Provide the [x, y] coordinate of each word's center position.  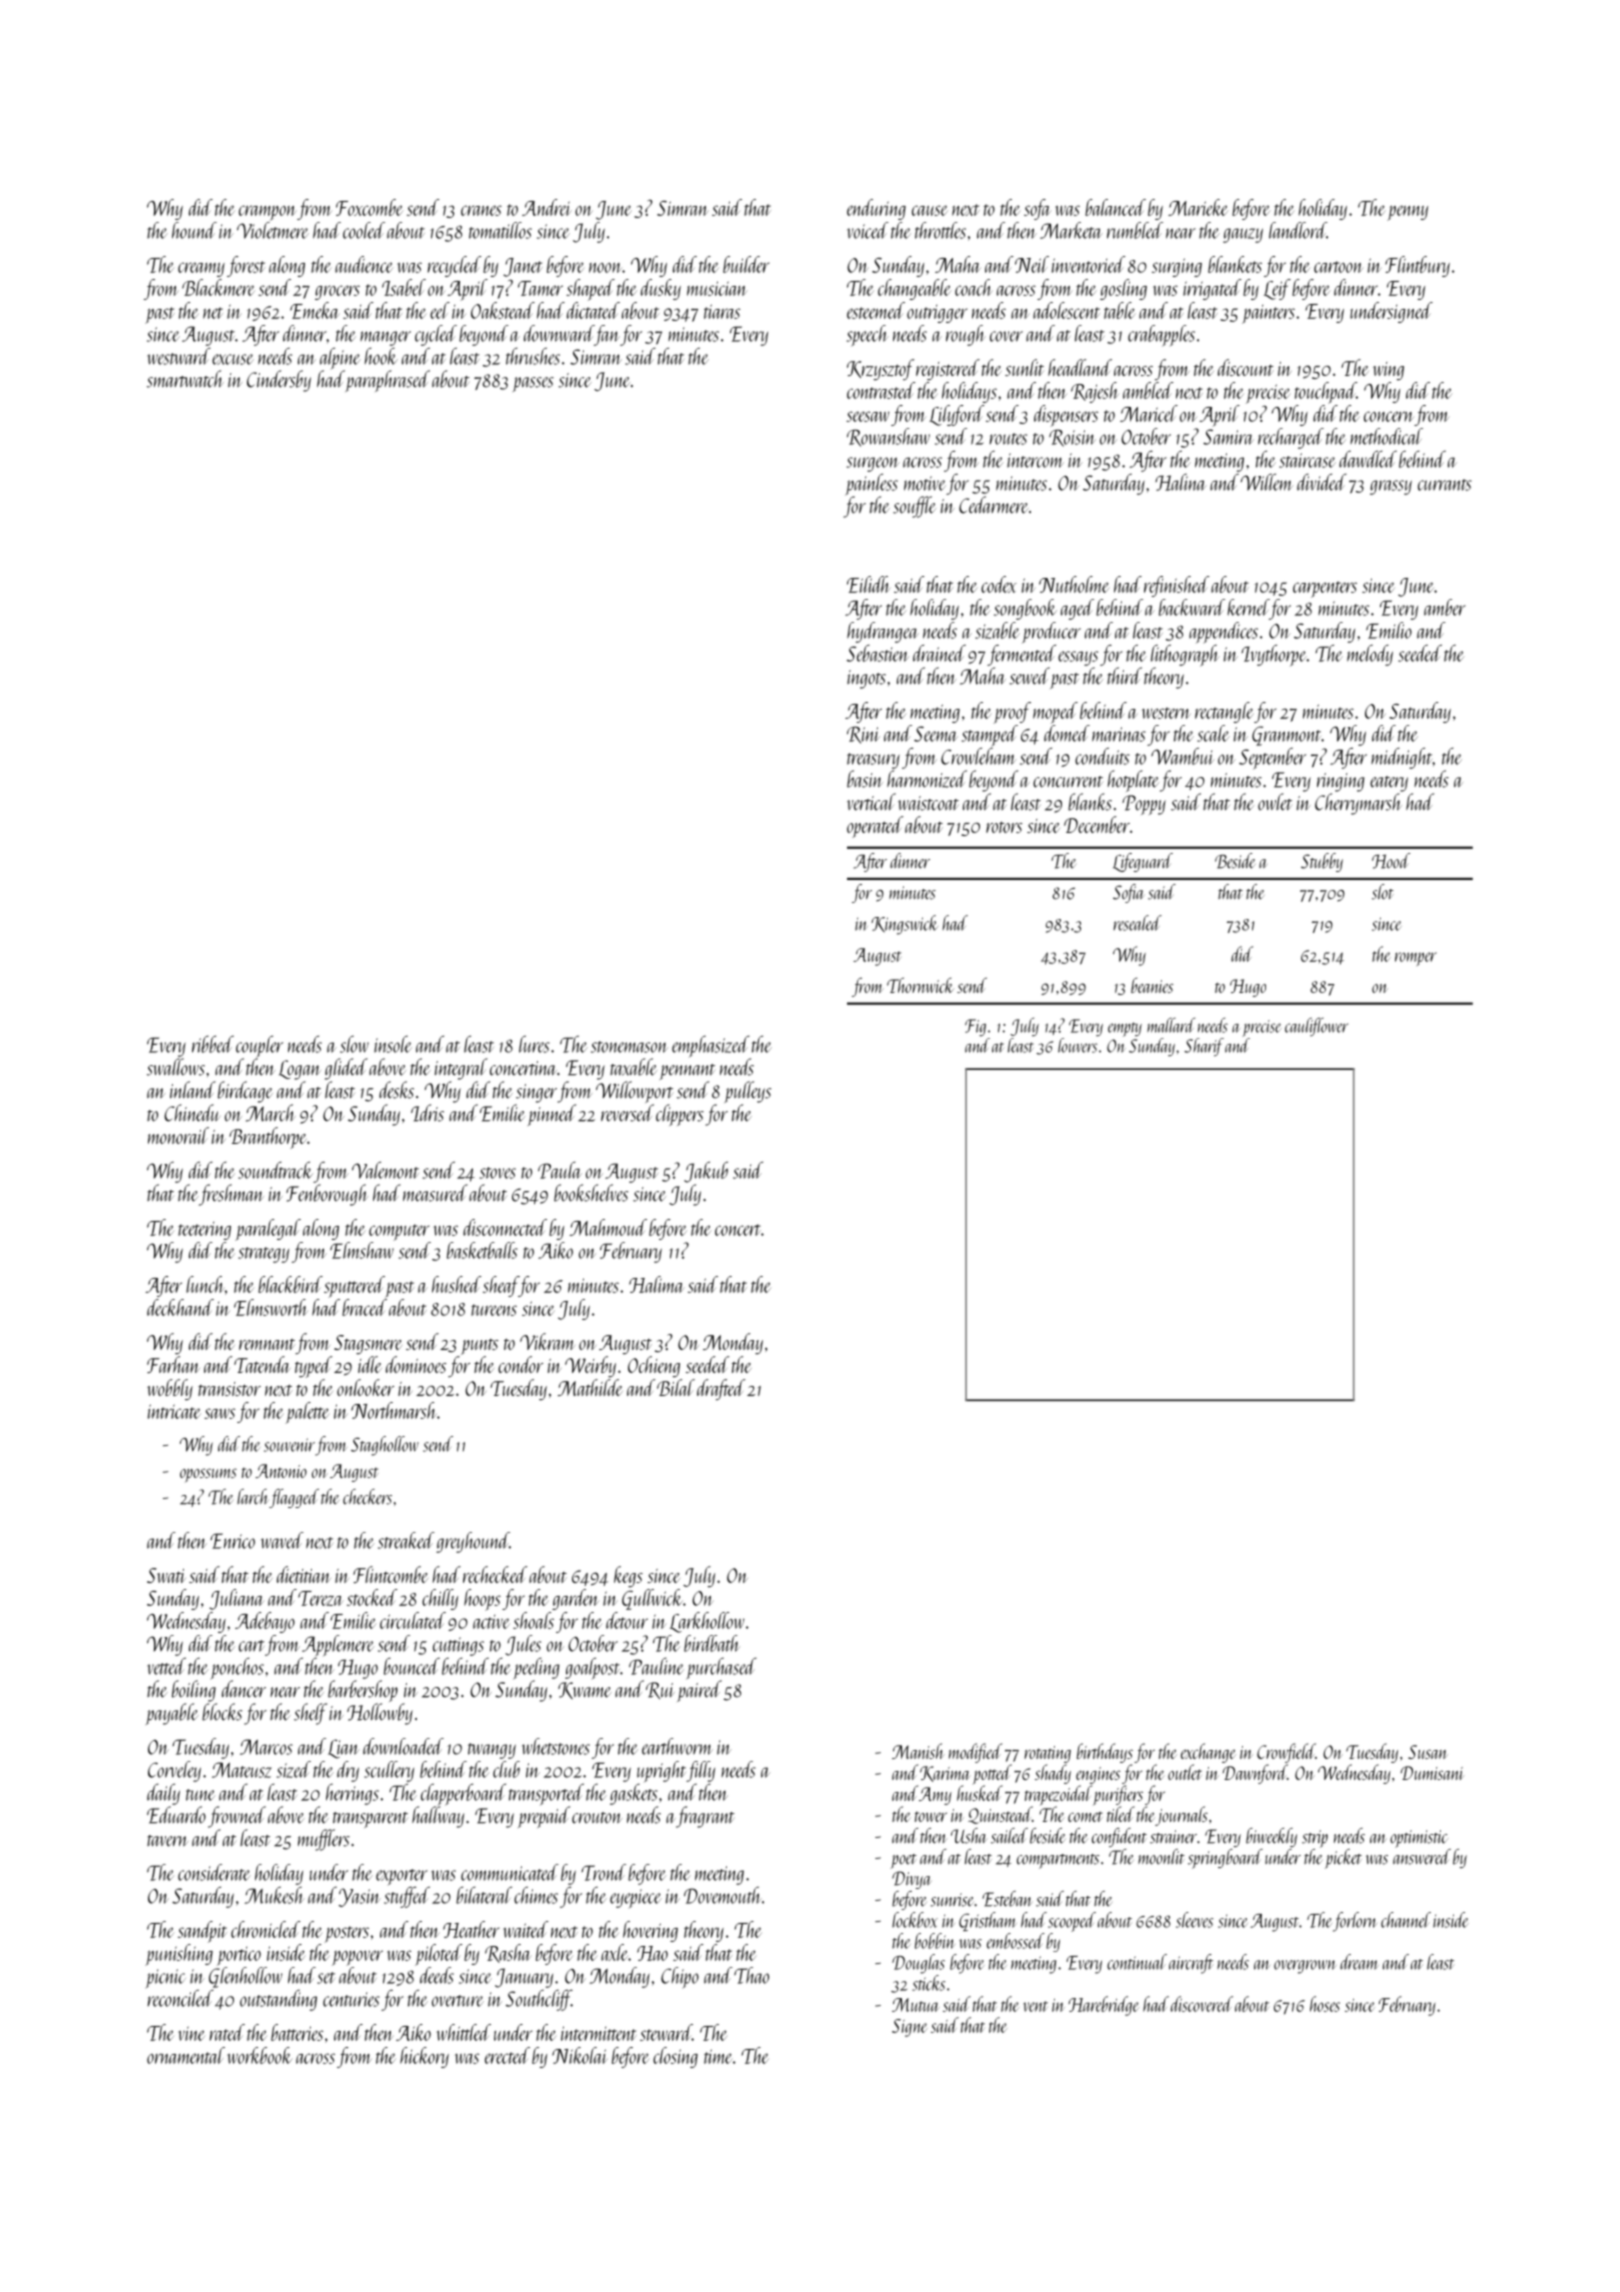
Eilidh [868, 584]
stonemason [629, 1047]
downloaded [403, 1746]
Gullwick [652, 1599]
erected [507, 2055]
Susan [1427, 1752]
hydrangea [883, 632]
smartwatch [185, 379]
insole [392, 1044]
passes [533, 384]
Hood [1391, 861]
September [1272, 758]
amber [1445, 607]
